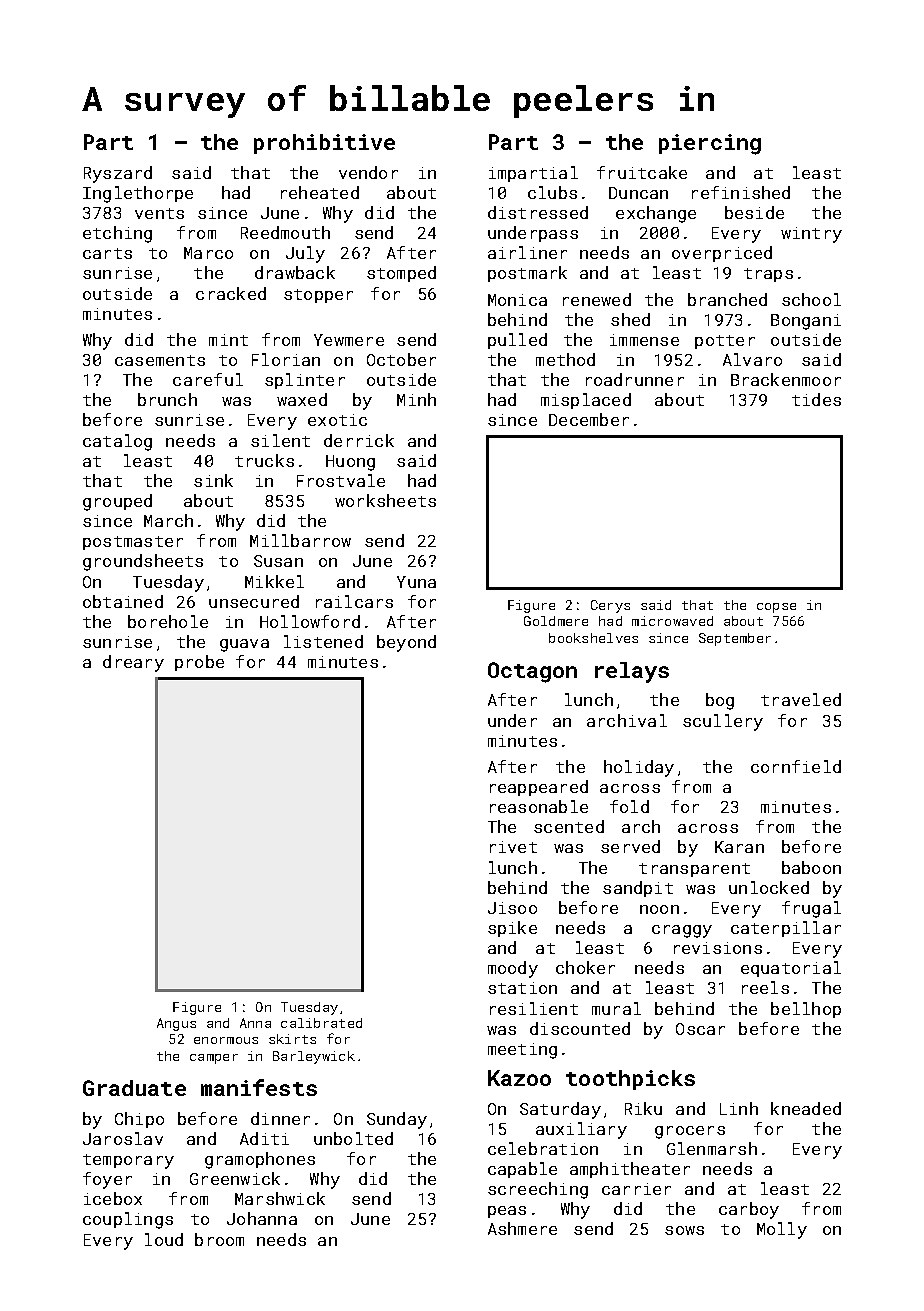  I want to click on Angus, so click(176, 1024).
